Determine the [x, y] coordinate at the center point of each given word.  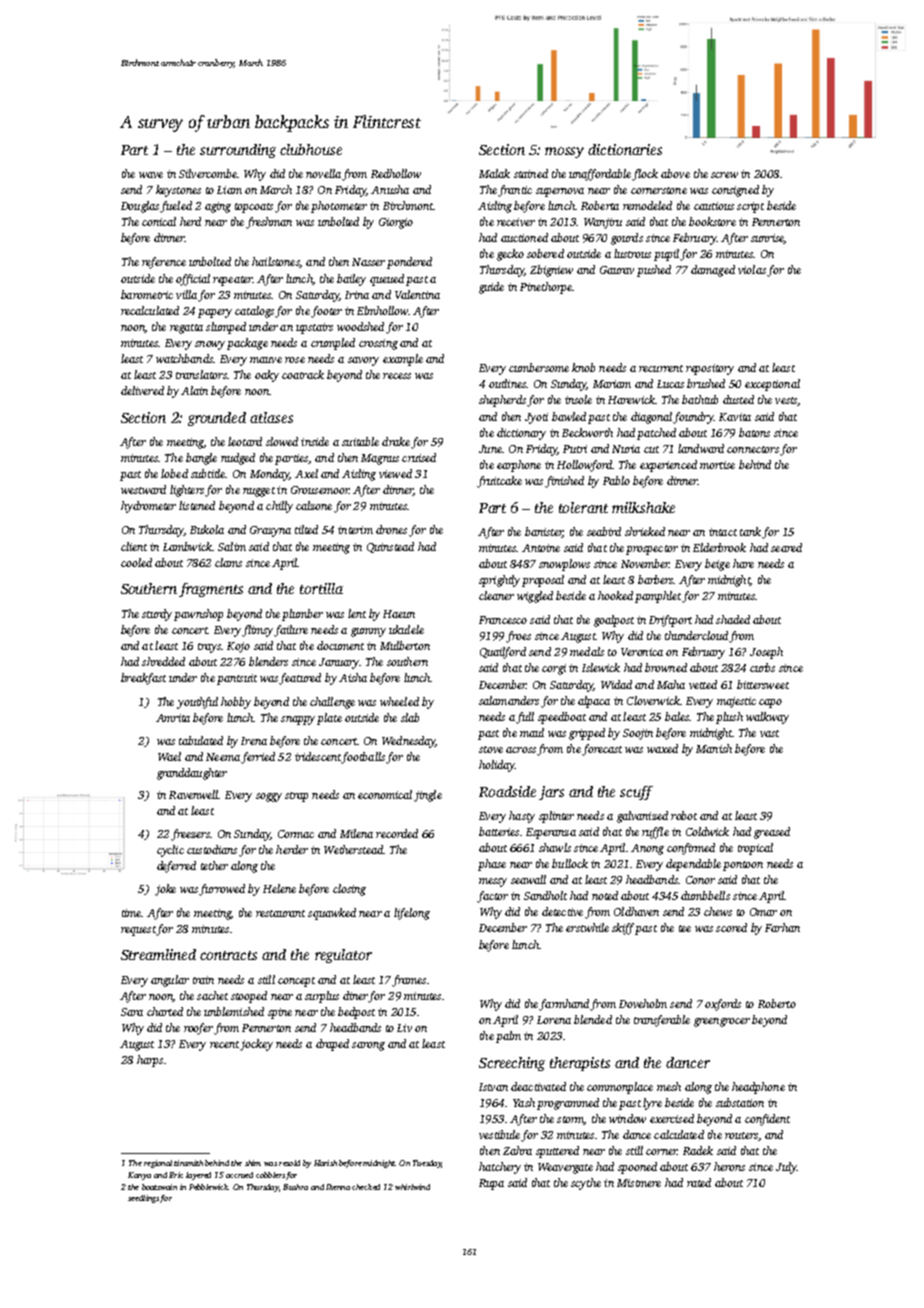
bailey [351, 280]
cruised [419, 457]
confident [767, 1120]
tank [750, 531]
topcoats [254, 208]
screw [724, 175]
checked [366, 1187]
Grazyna [270, 531]
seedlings [143, 1199]
